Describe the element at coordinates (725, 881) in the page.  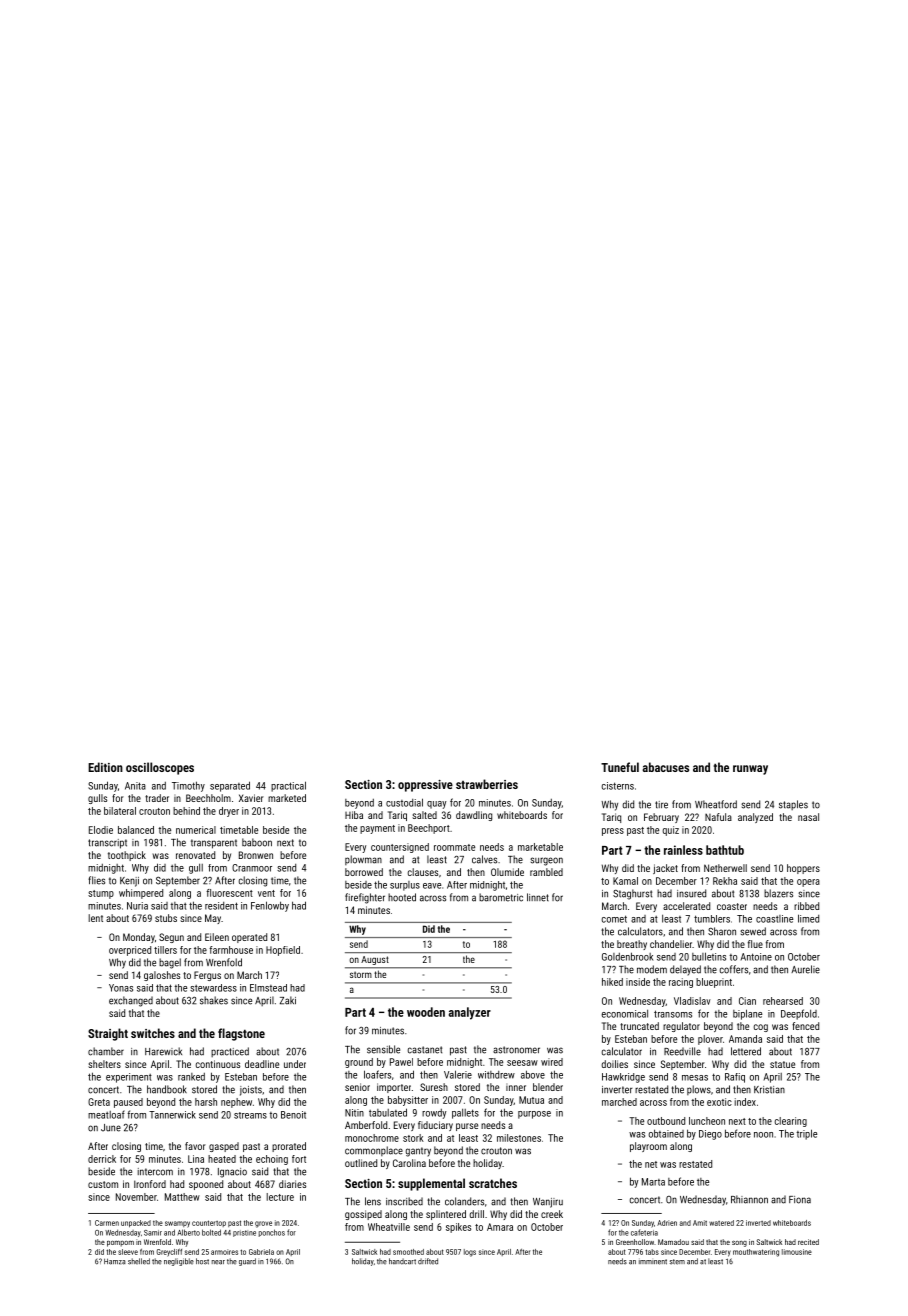
I see `Rekha` at that location.
